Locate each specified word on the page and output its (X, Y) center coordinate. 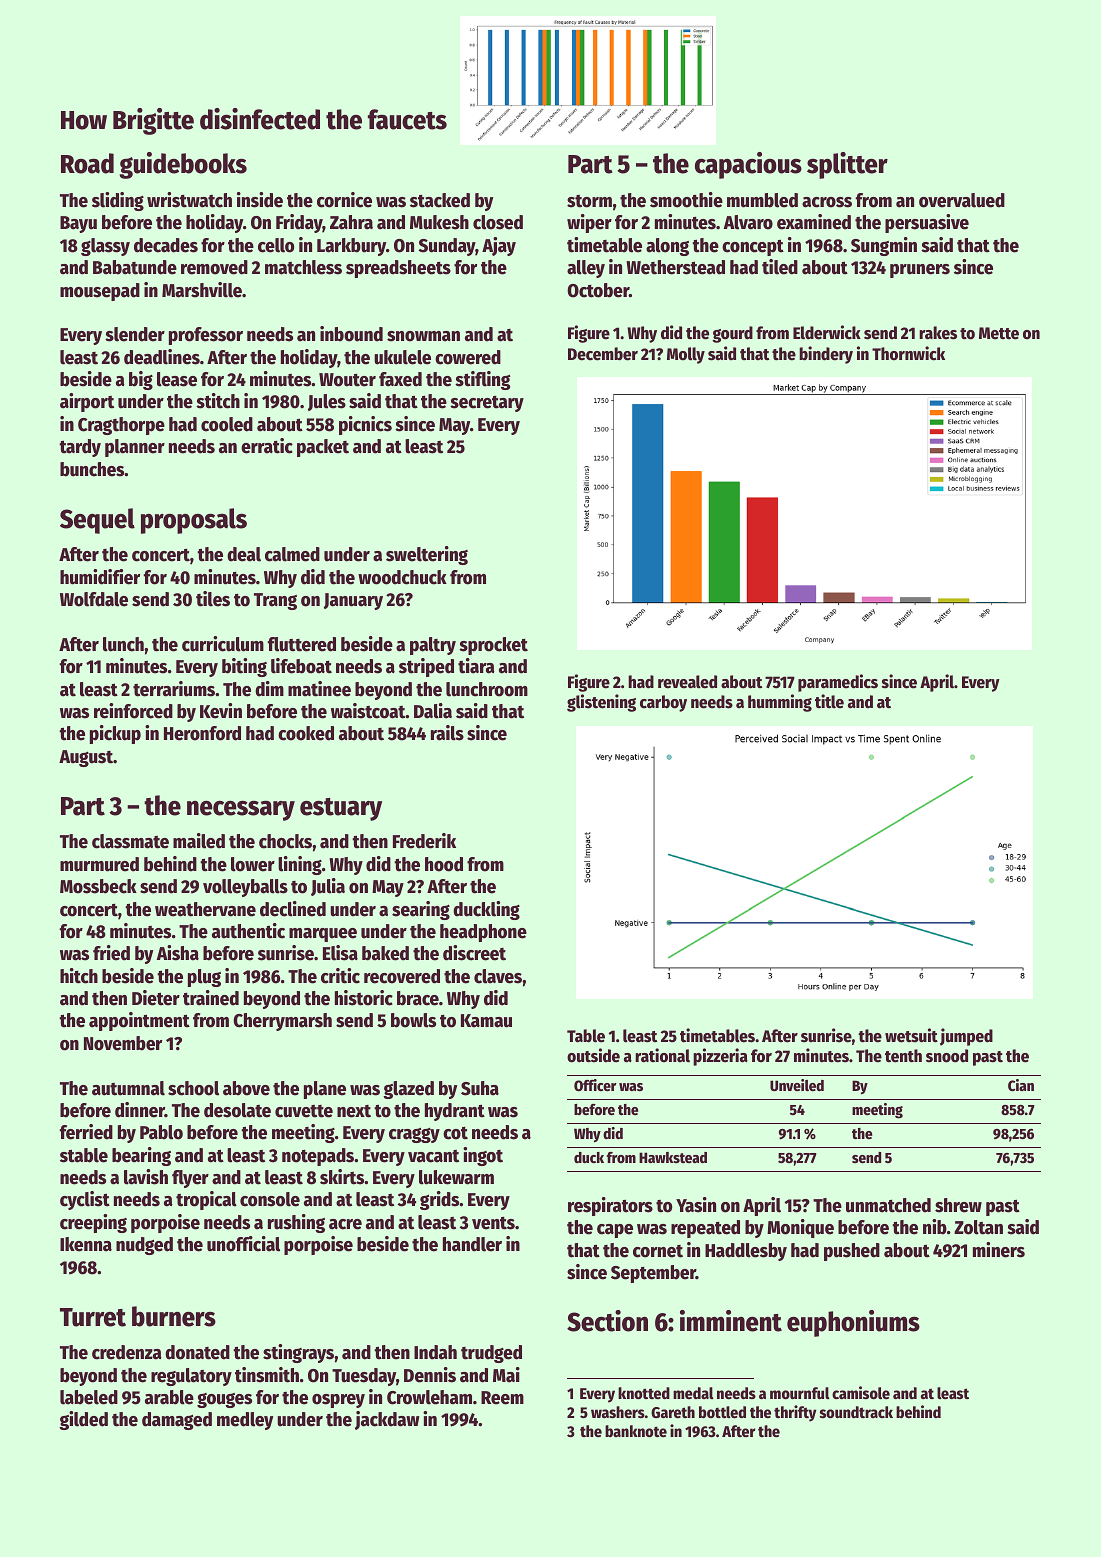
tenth (903, 1056)
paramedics (838, 683)
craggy (414, 1135)
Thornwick (908, 353)
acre (345, 1224)
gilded (83, 1420)
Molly (686, 355)
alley (586, 269)
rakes (938, 333)
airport (87, 402)
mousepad (100, 292)
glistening (601, 703)
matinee (319, 689)
